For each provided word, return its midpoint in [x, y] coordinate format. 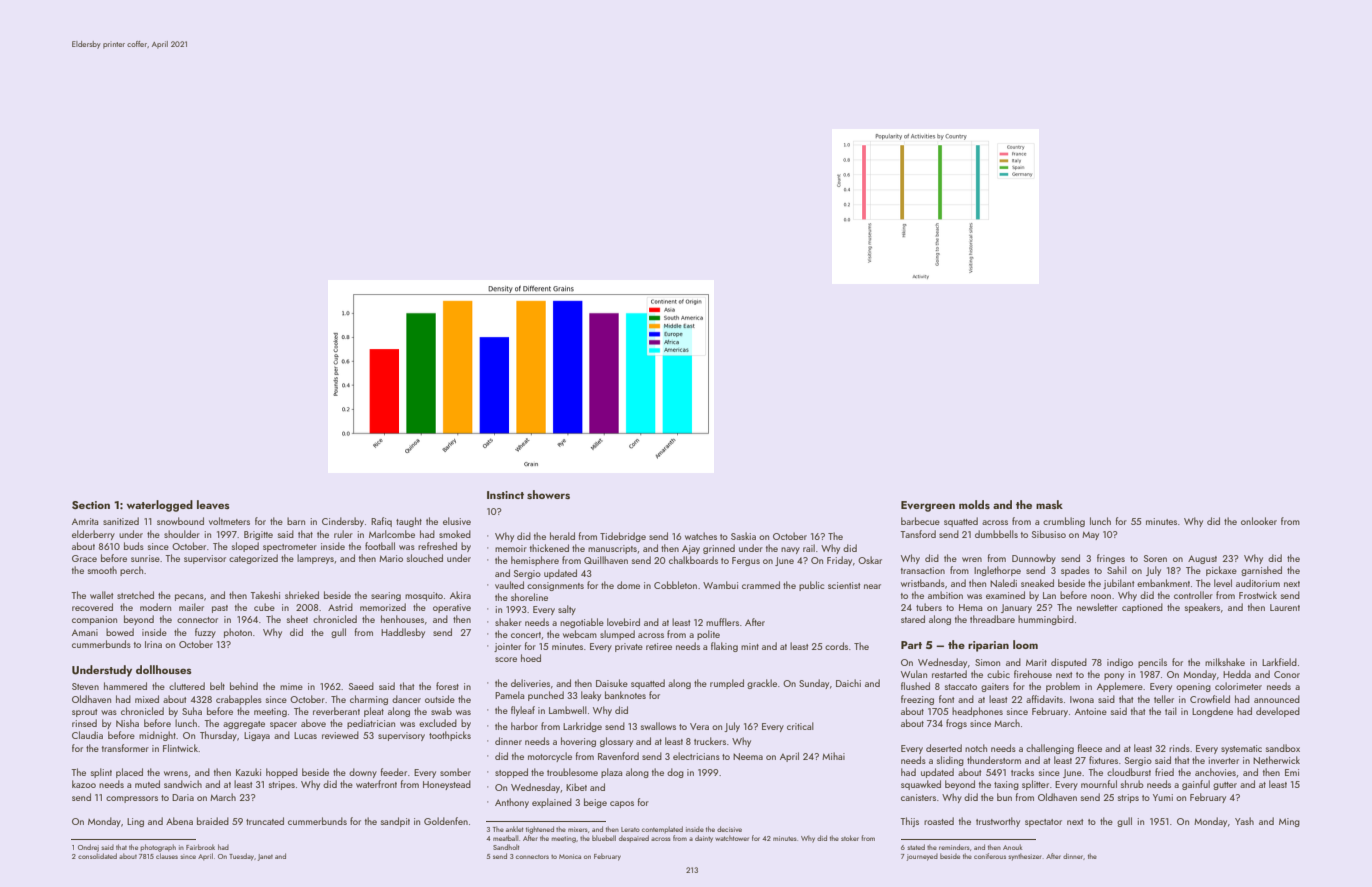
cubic [998, 674]
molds [974, 504]
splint [101, 773]
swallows [658, 726]
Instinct [505, 495]
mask [1049, 504]
